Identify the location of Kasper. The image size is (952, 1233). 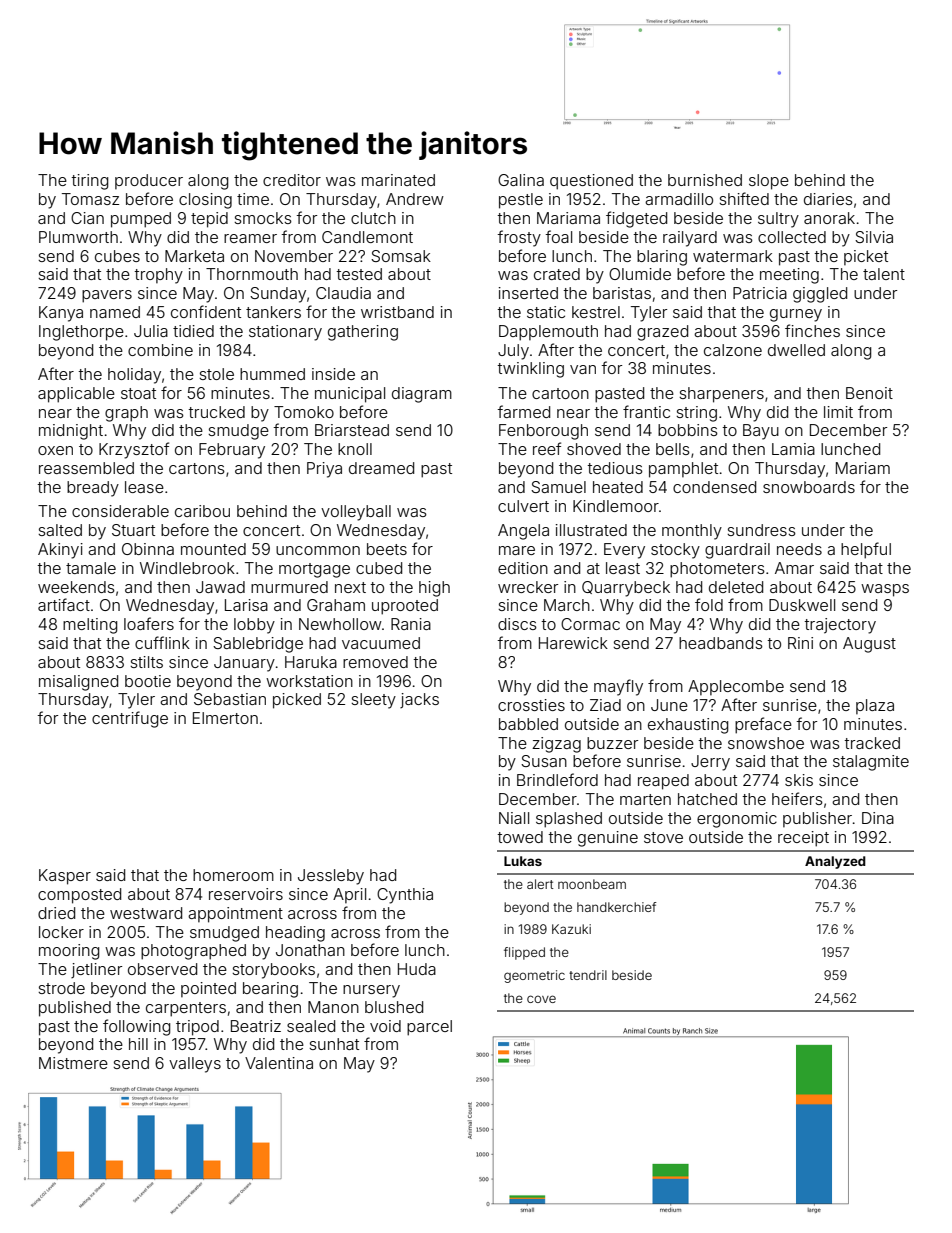
(65, 877).
